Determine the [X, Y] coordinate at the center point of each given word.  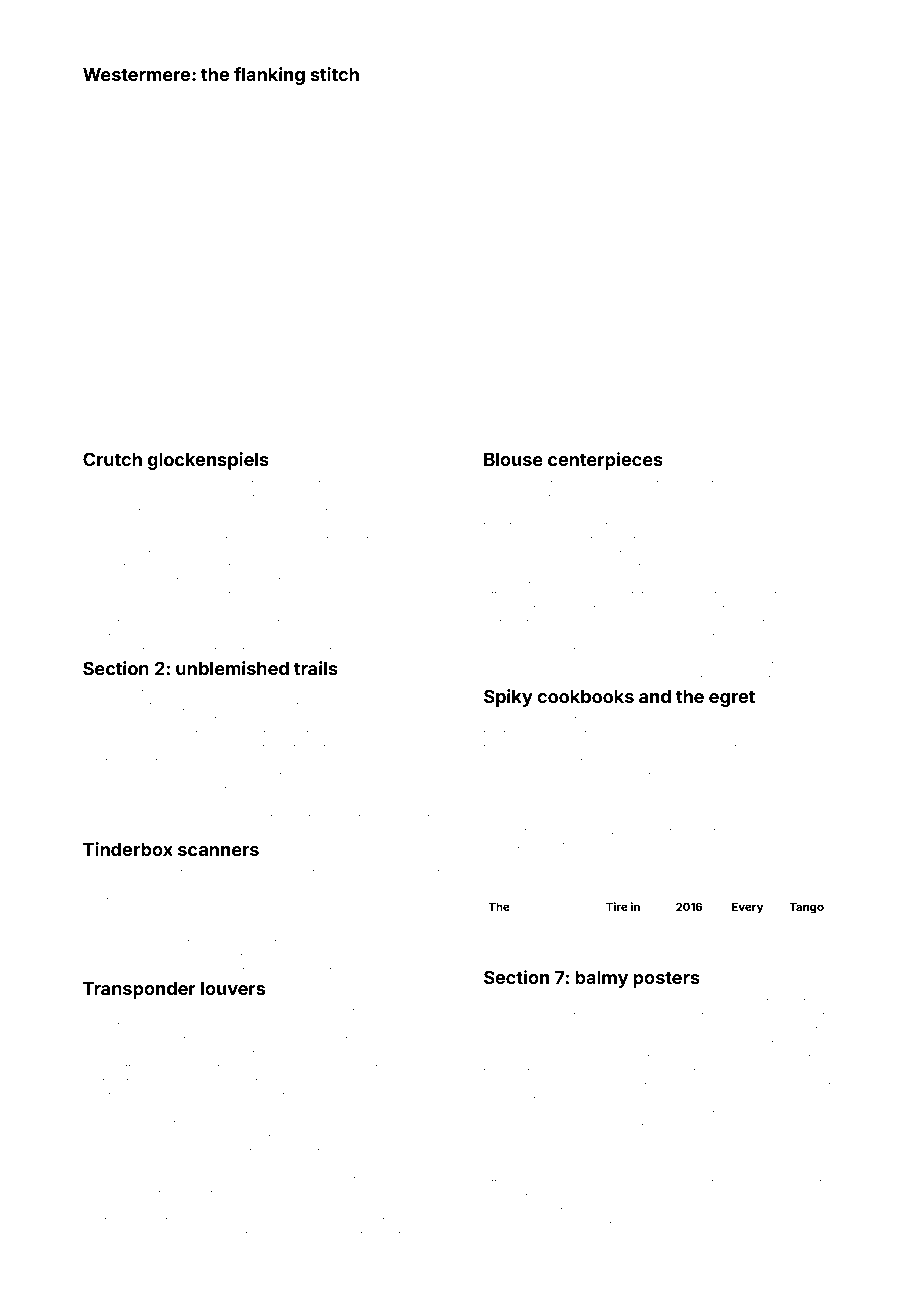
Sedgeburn [188, 1139]
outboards [805, 1072]
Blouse [513, 459]
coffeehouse [241, 872]
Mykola [385, 1012]
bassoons [789, 512]
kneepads [386, 1139]
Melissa [266, 553]
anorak [797, 1183]
